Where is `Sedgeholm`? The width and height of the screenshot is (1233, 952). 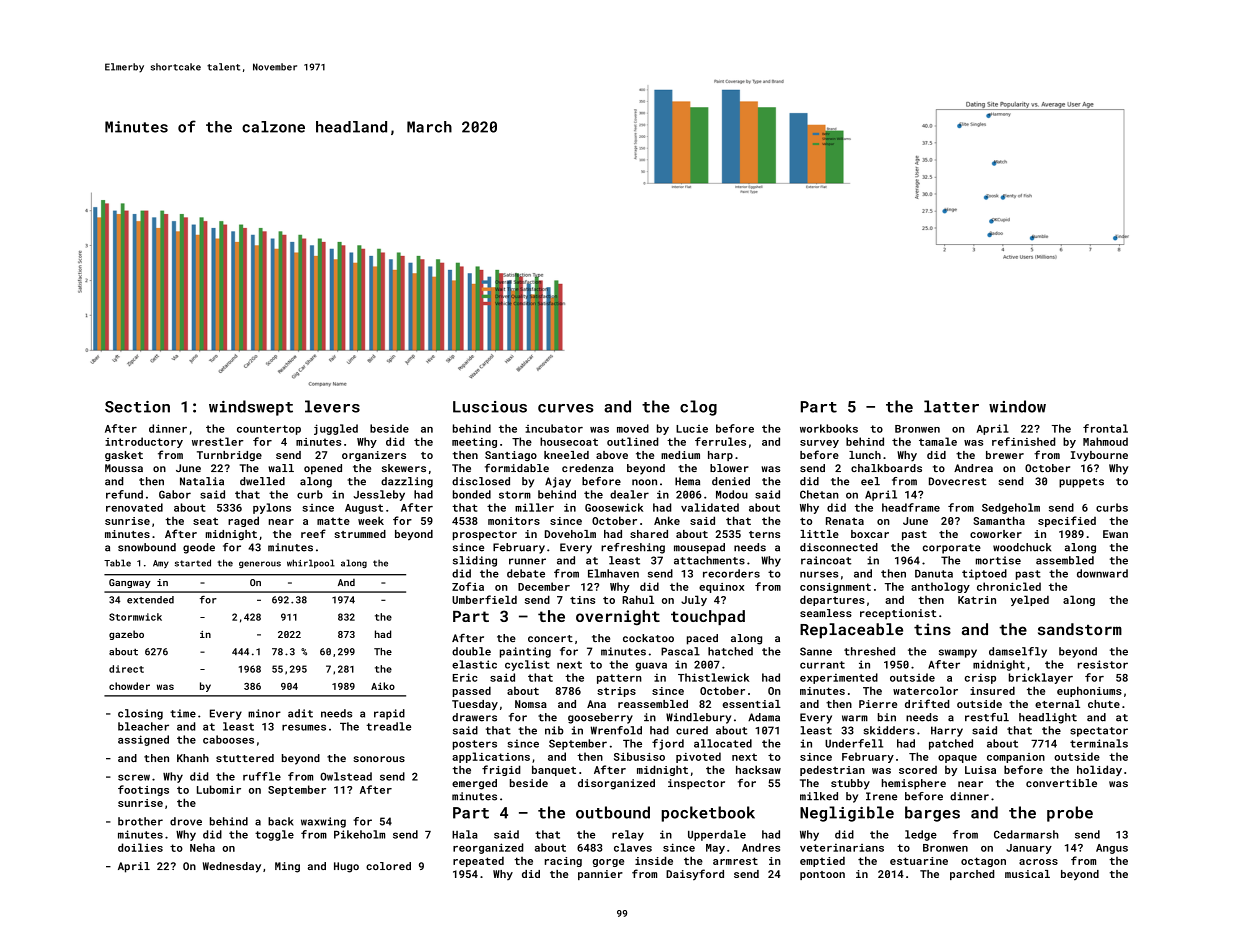
Sedgeholm is located at coordinates (1011, 508).
